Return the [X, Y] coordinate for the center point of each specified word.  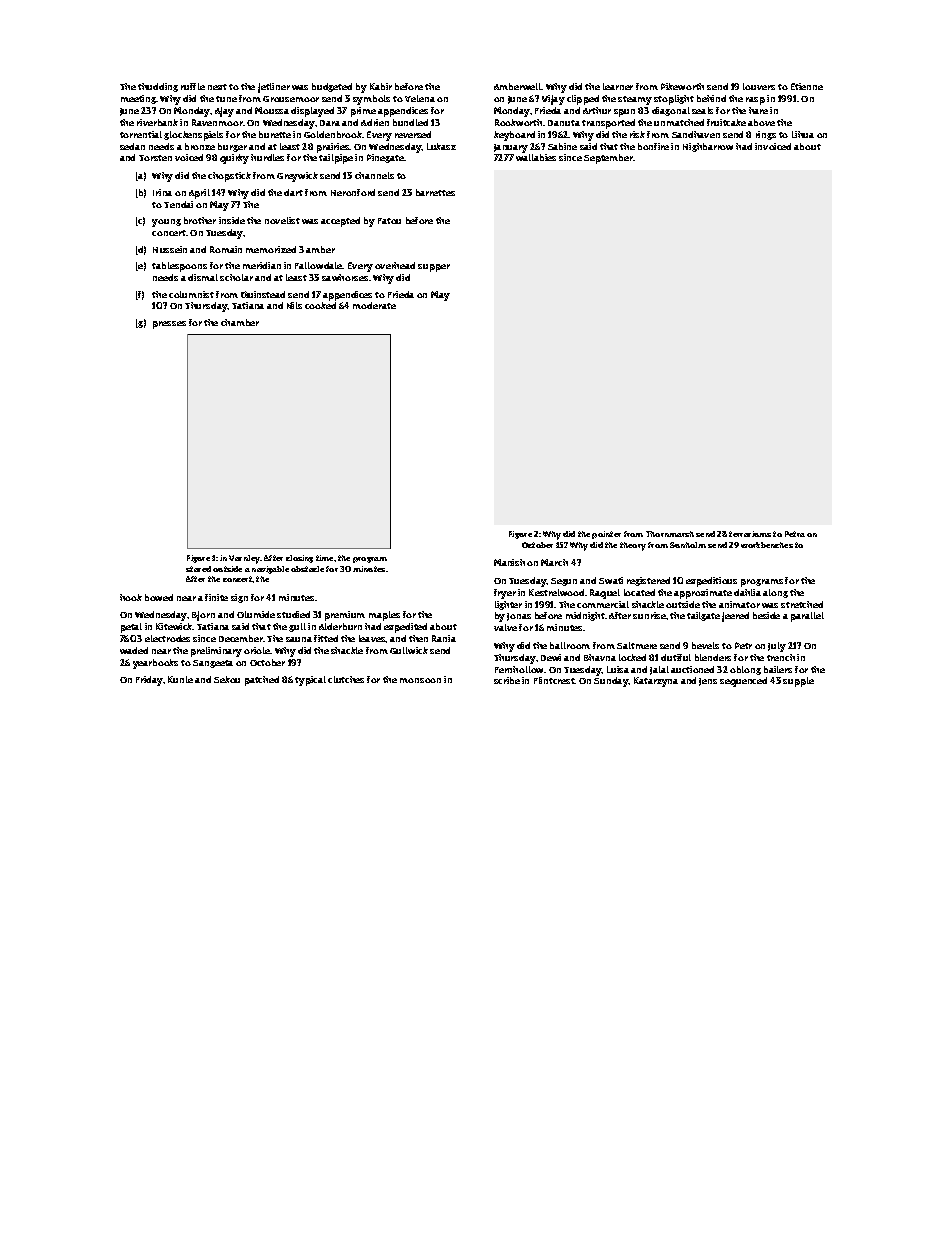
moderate [374, 305]
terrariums [750, 534]
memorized [271, 249]
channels [374, 175]
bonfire [653, 146]
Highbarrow [708, 147]
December [241, 638]
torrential [141, 134]
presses [169, 325]
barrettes [435, 192]
